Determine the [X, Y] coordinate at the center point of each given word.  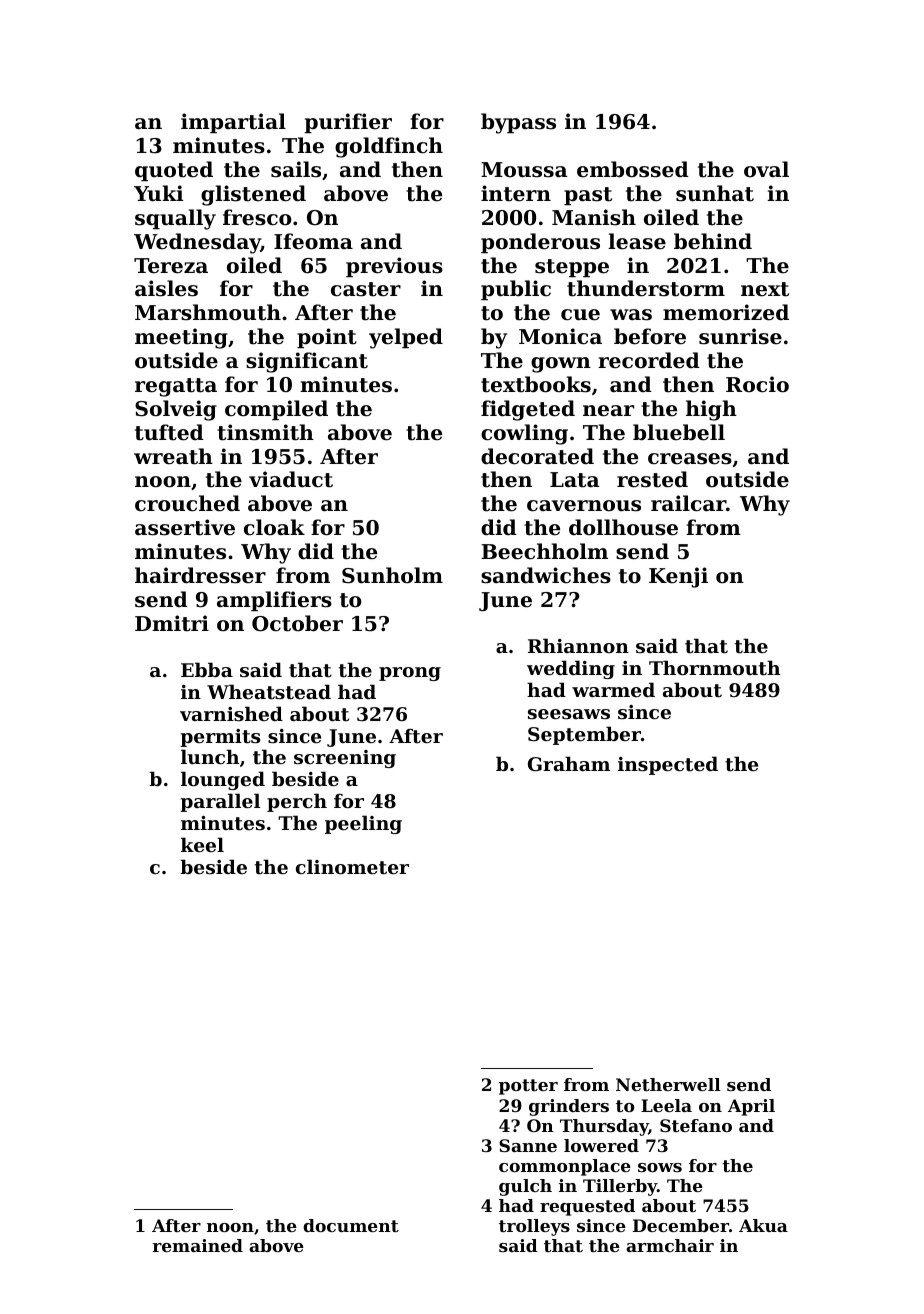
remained [198, 1245]
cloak [274, 527]
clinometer [352, 867]
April [751, 1107]
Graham [569, 764]
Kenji [678, 577]
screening [345, 759]
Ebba [207, 669]
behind [713, 241]
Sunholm [392, 575]
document [351, 1225]
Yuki [158, 193]
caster [366, 289]
